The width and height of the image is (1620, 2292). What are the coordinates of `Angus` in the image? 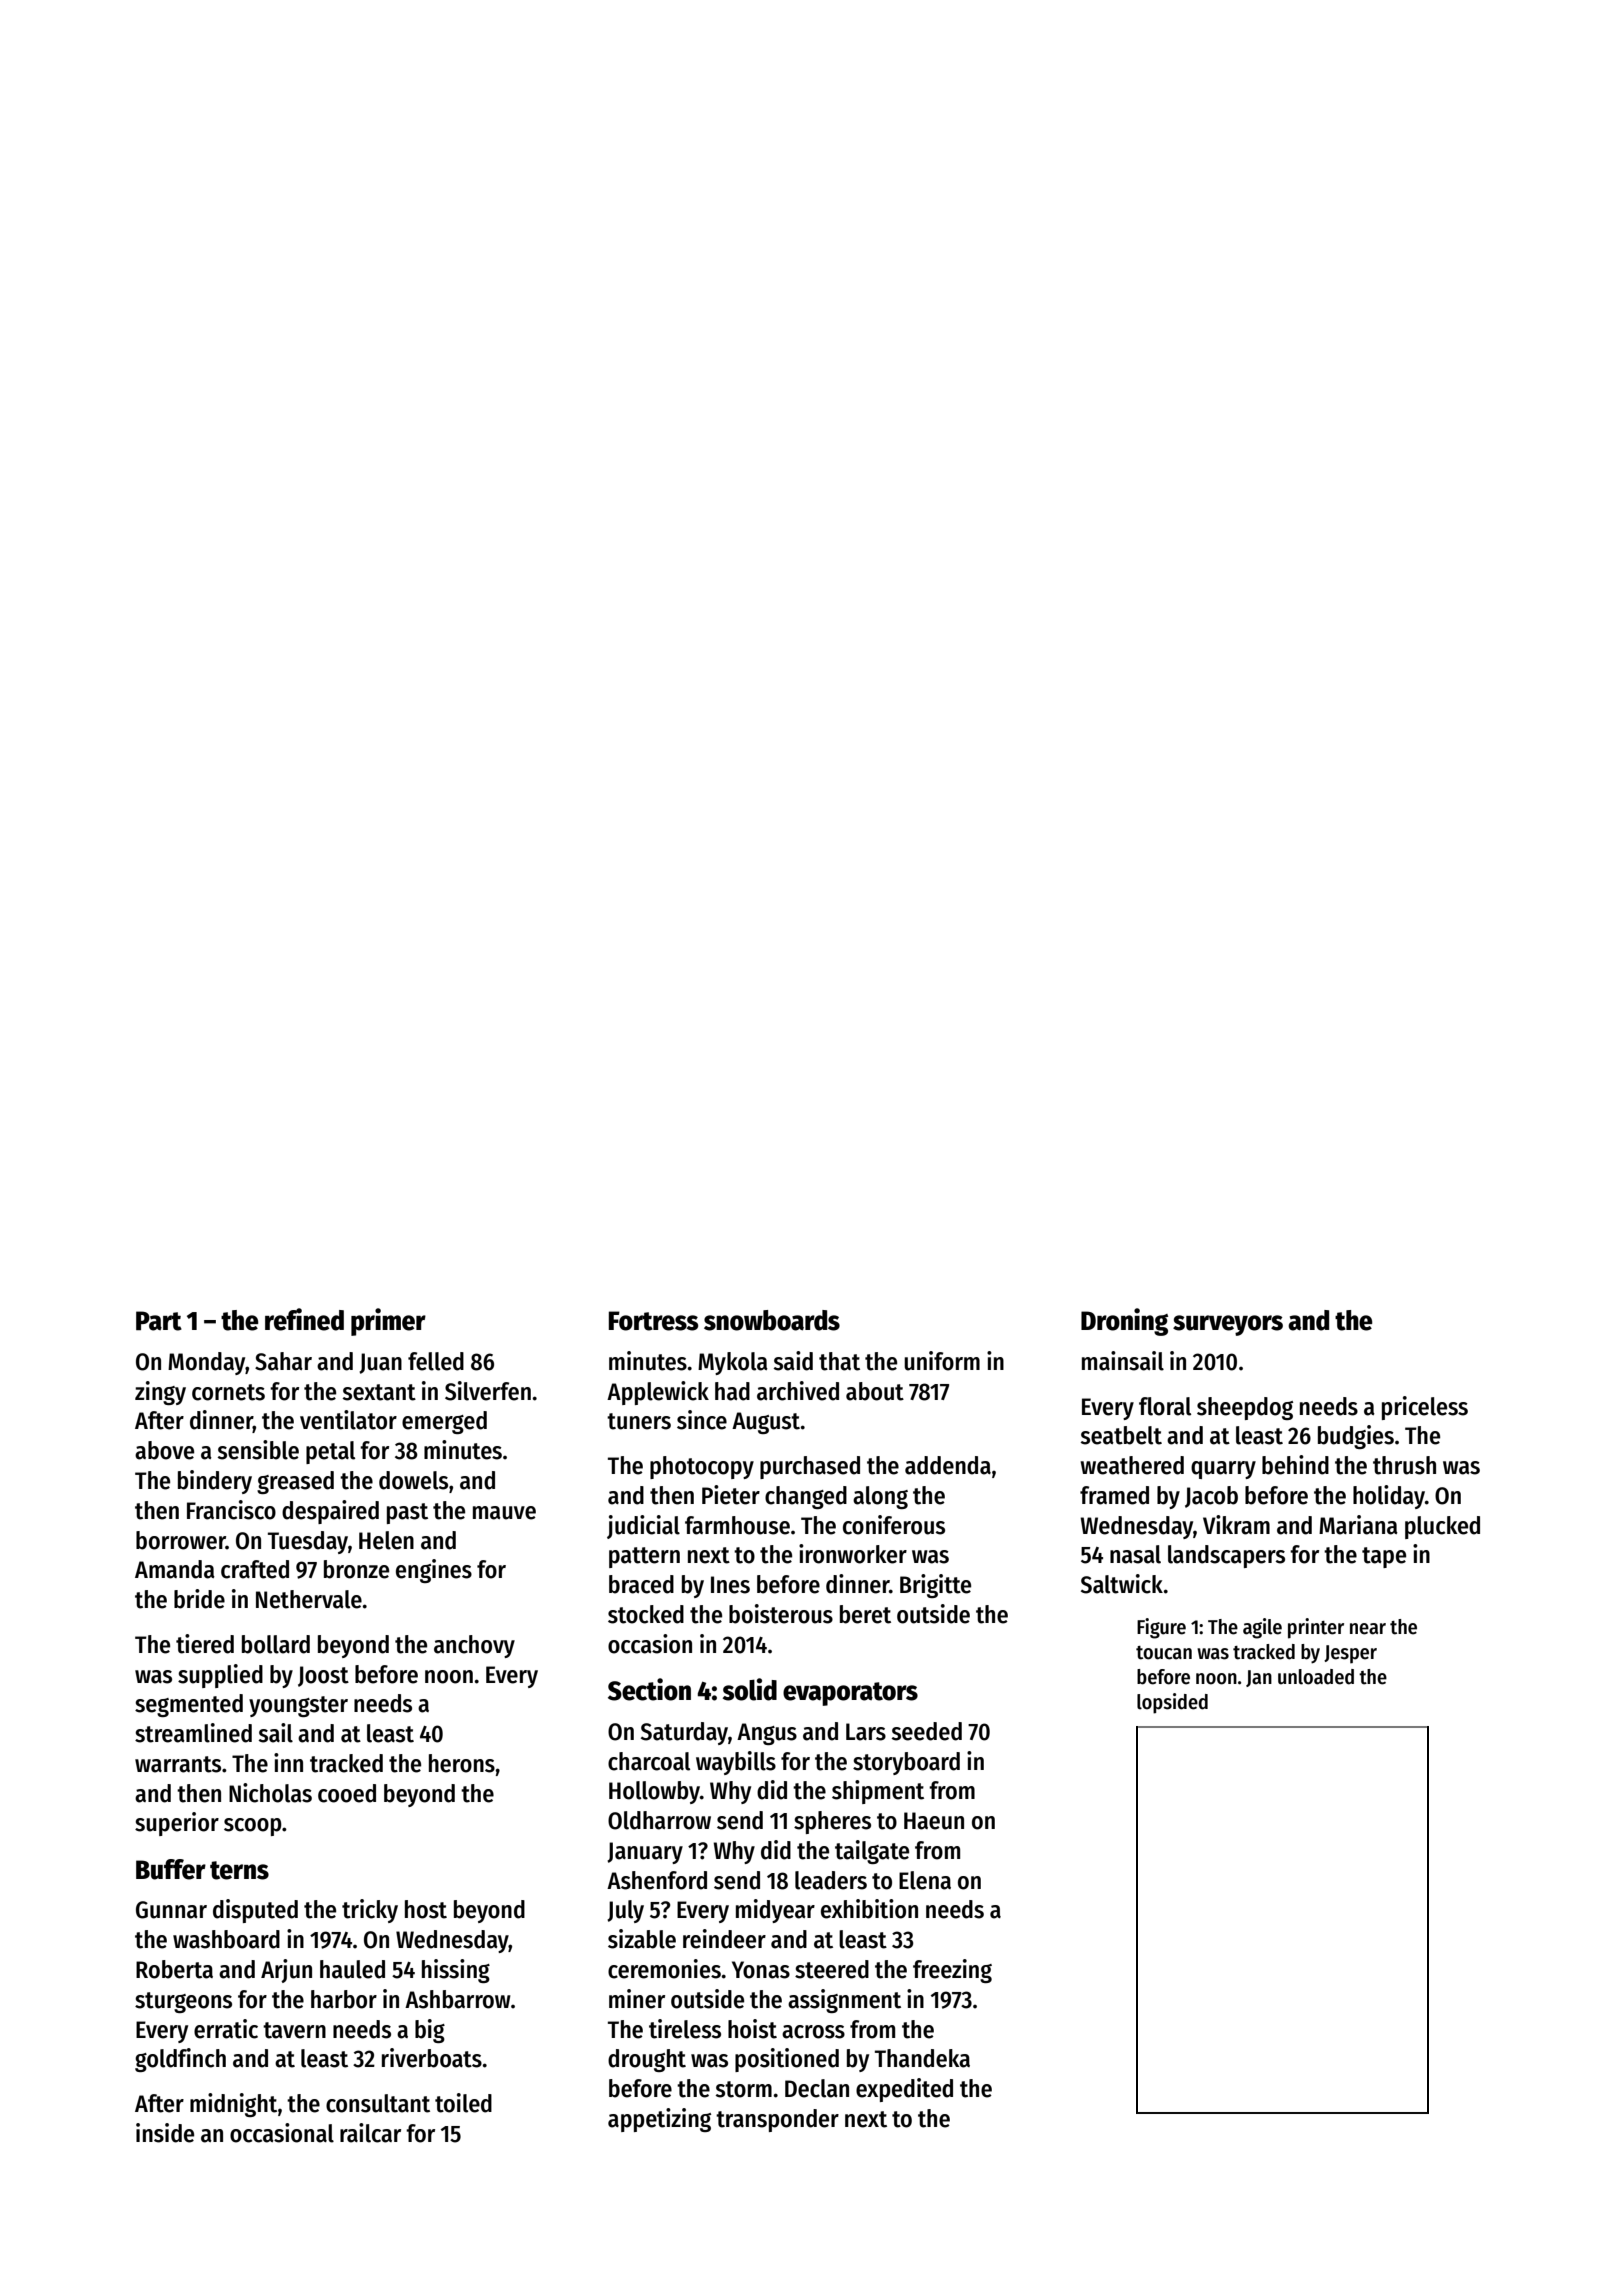 It's located at (767, 1734).
